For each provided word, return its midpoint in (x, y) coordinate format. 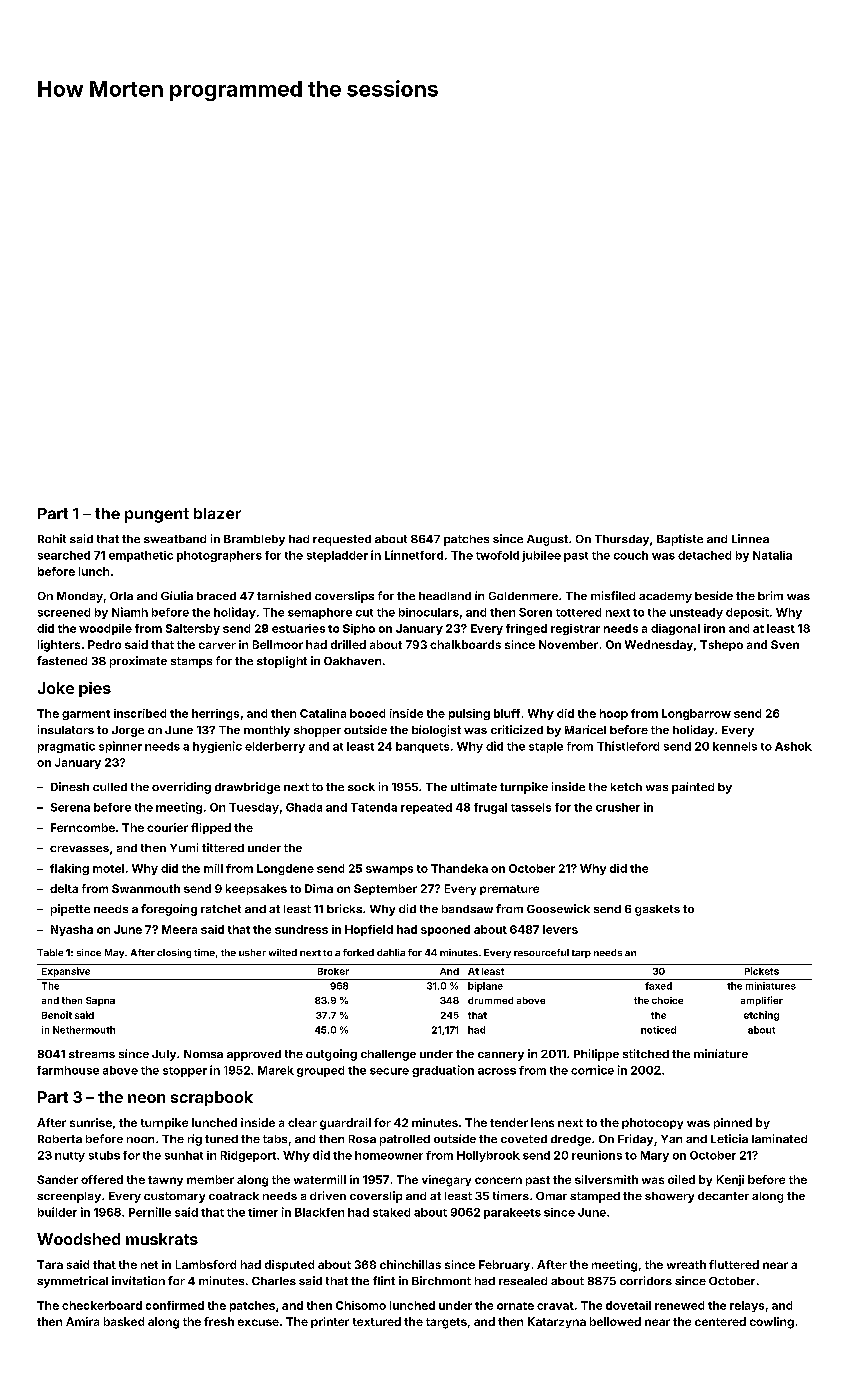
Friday (635, 1140)
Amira (82, 1321)
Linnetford (414, 555)
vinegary (446, 1181)
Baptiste (680, 540)
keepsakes (256, 889)
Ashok (793, 746)
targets (446, 1323)
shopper (317, 731)
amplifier (762, 1001)
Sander (57, 1179)
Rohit (52, 538)
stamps (191, 662)
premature (509, 890)
